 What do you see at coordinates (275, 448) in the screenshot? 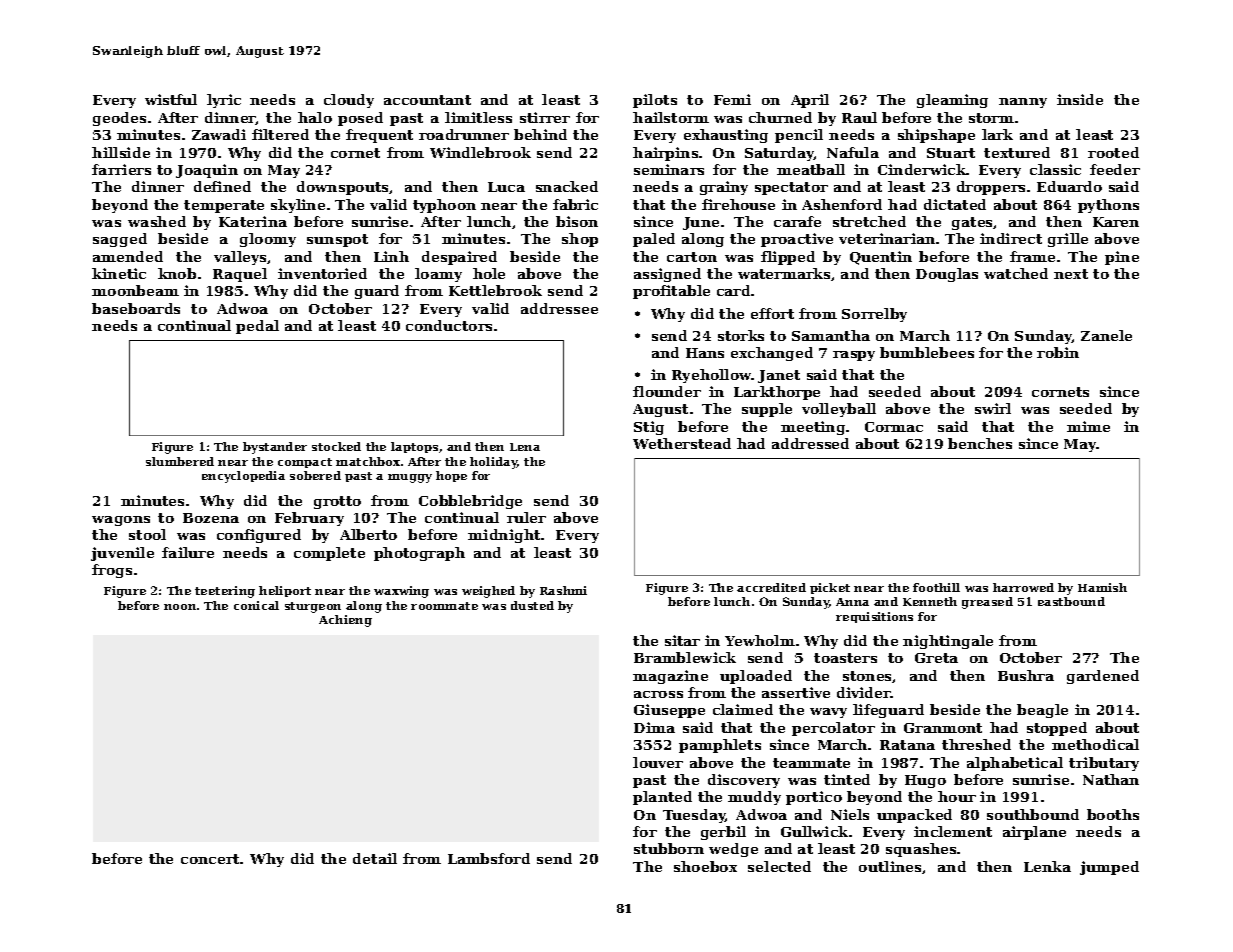
I see `bystander` at bounding box center [275, 448].
